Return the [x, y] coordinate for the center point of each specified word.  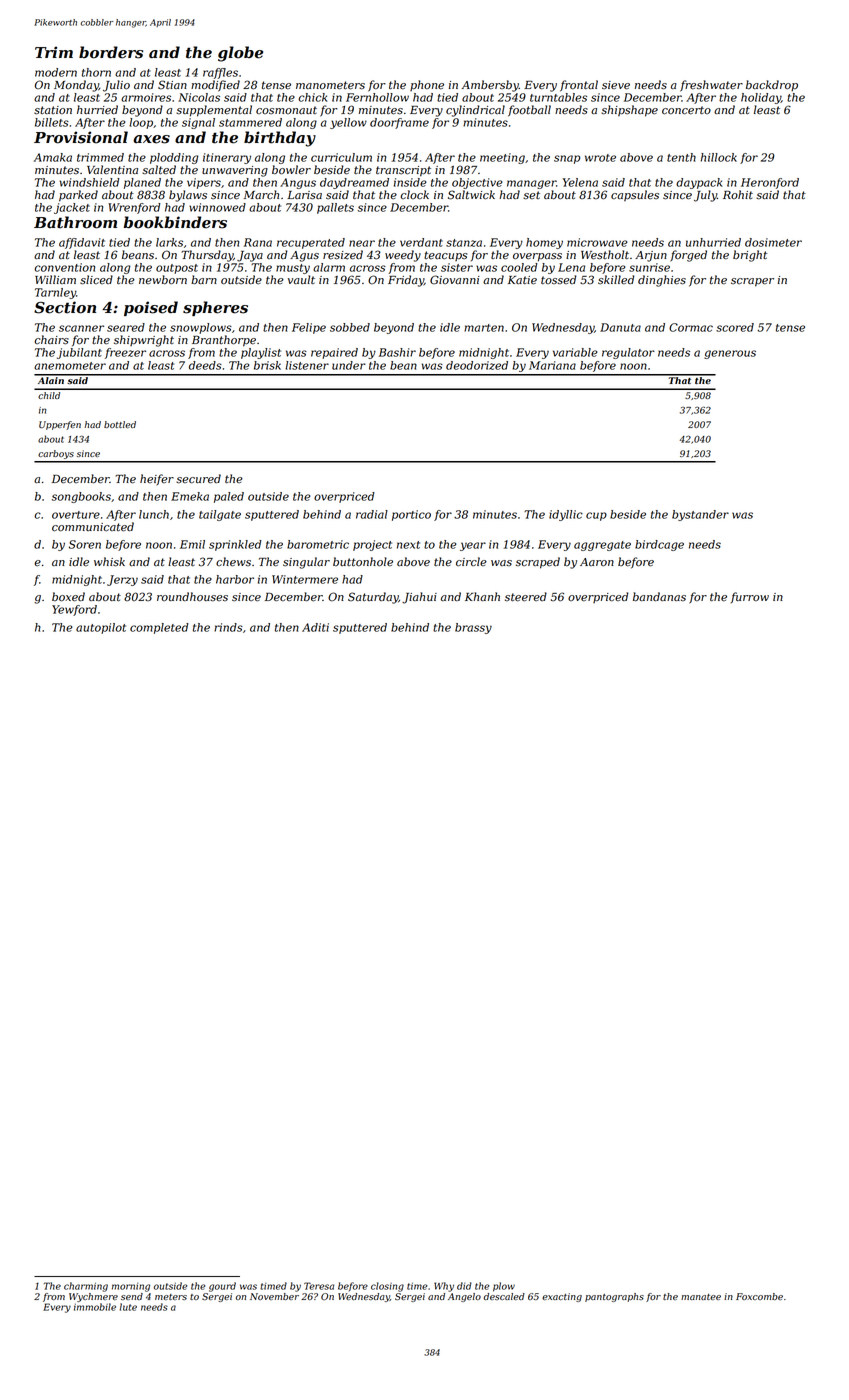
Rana [258, 242]
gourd [222, 1287]
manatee [701, 1297]
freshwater [711, 86]
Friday [406, 281]
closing [387, 1287]
